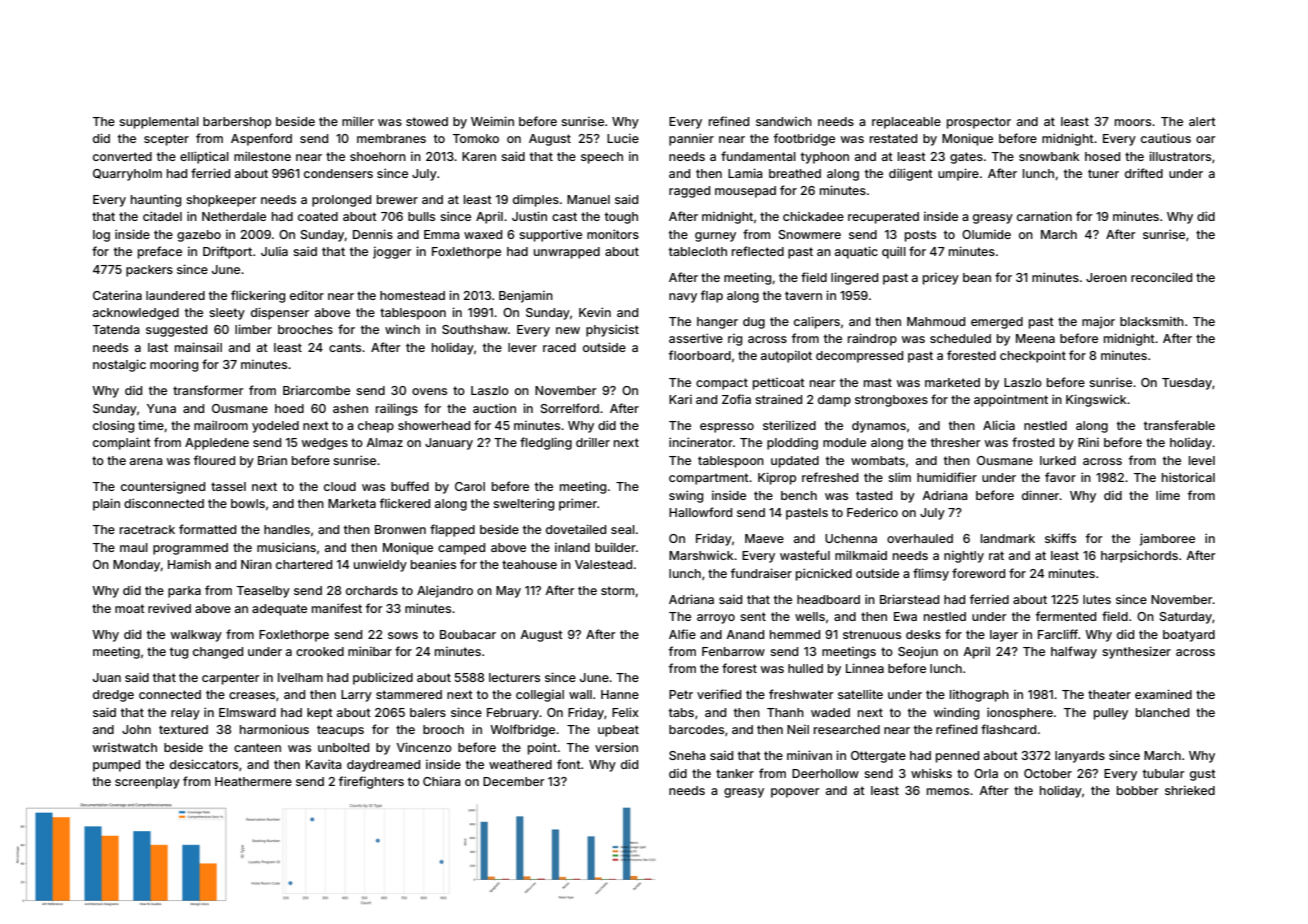 Image resolution: width=1308 pixels, height=924 pixels. Describe the element at coordinates (686, 496) in the screenshot. I see `swing` at that location.
